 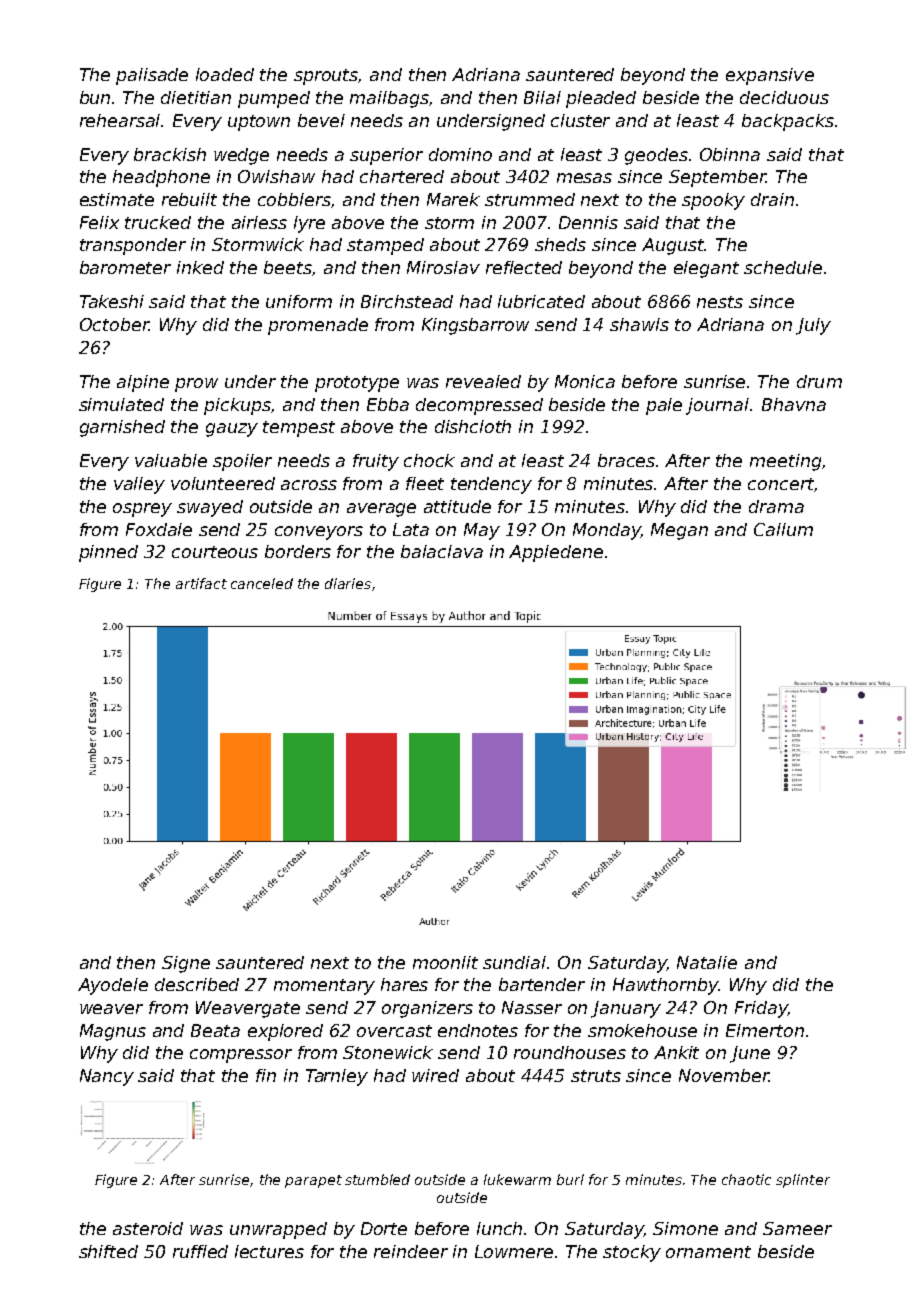 What do you see at coordinates (797, 1228) in the screenshot?
I see `Sameer` at bounding box center [797, 1228].
